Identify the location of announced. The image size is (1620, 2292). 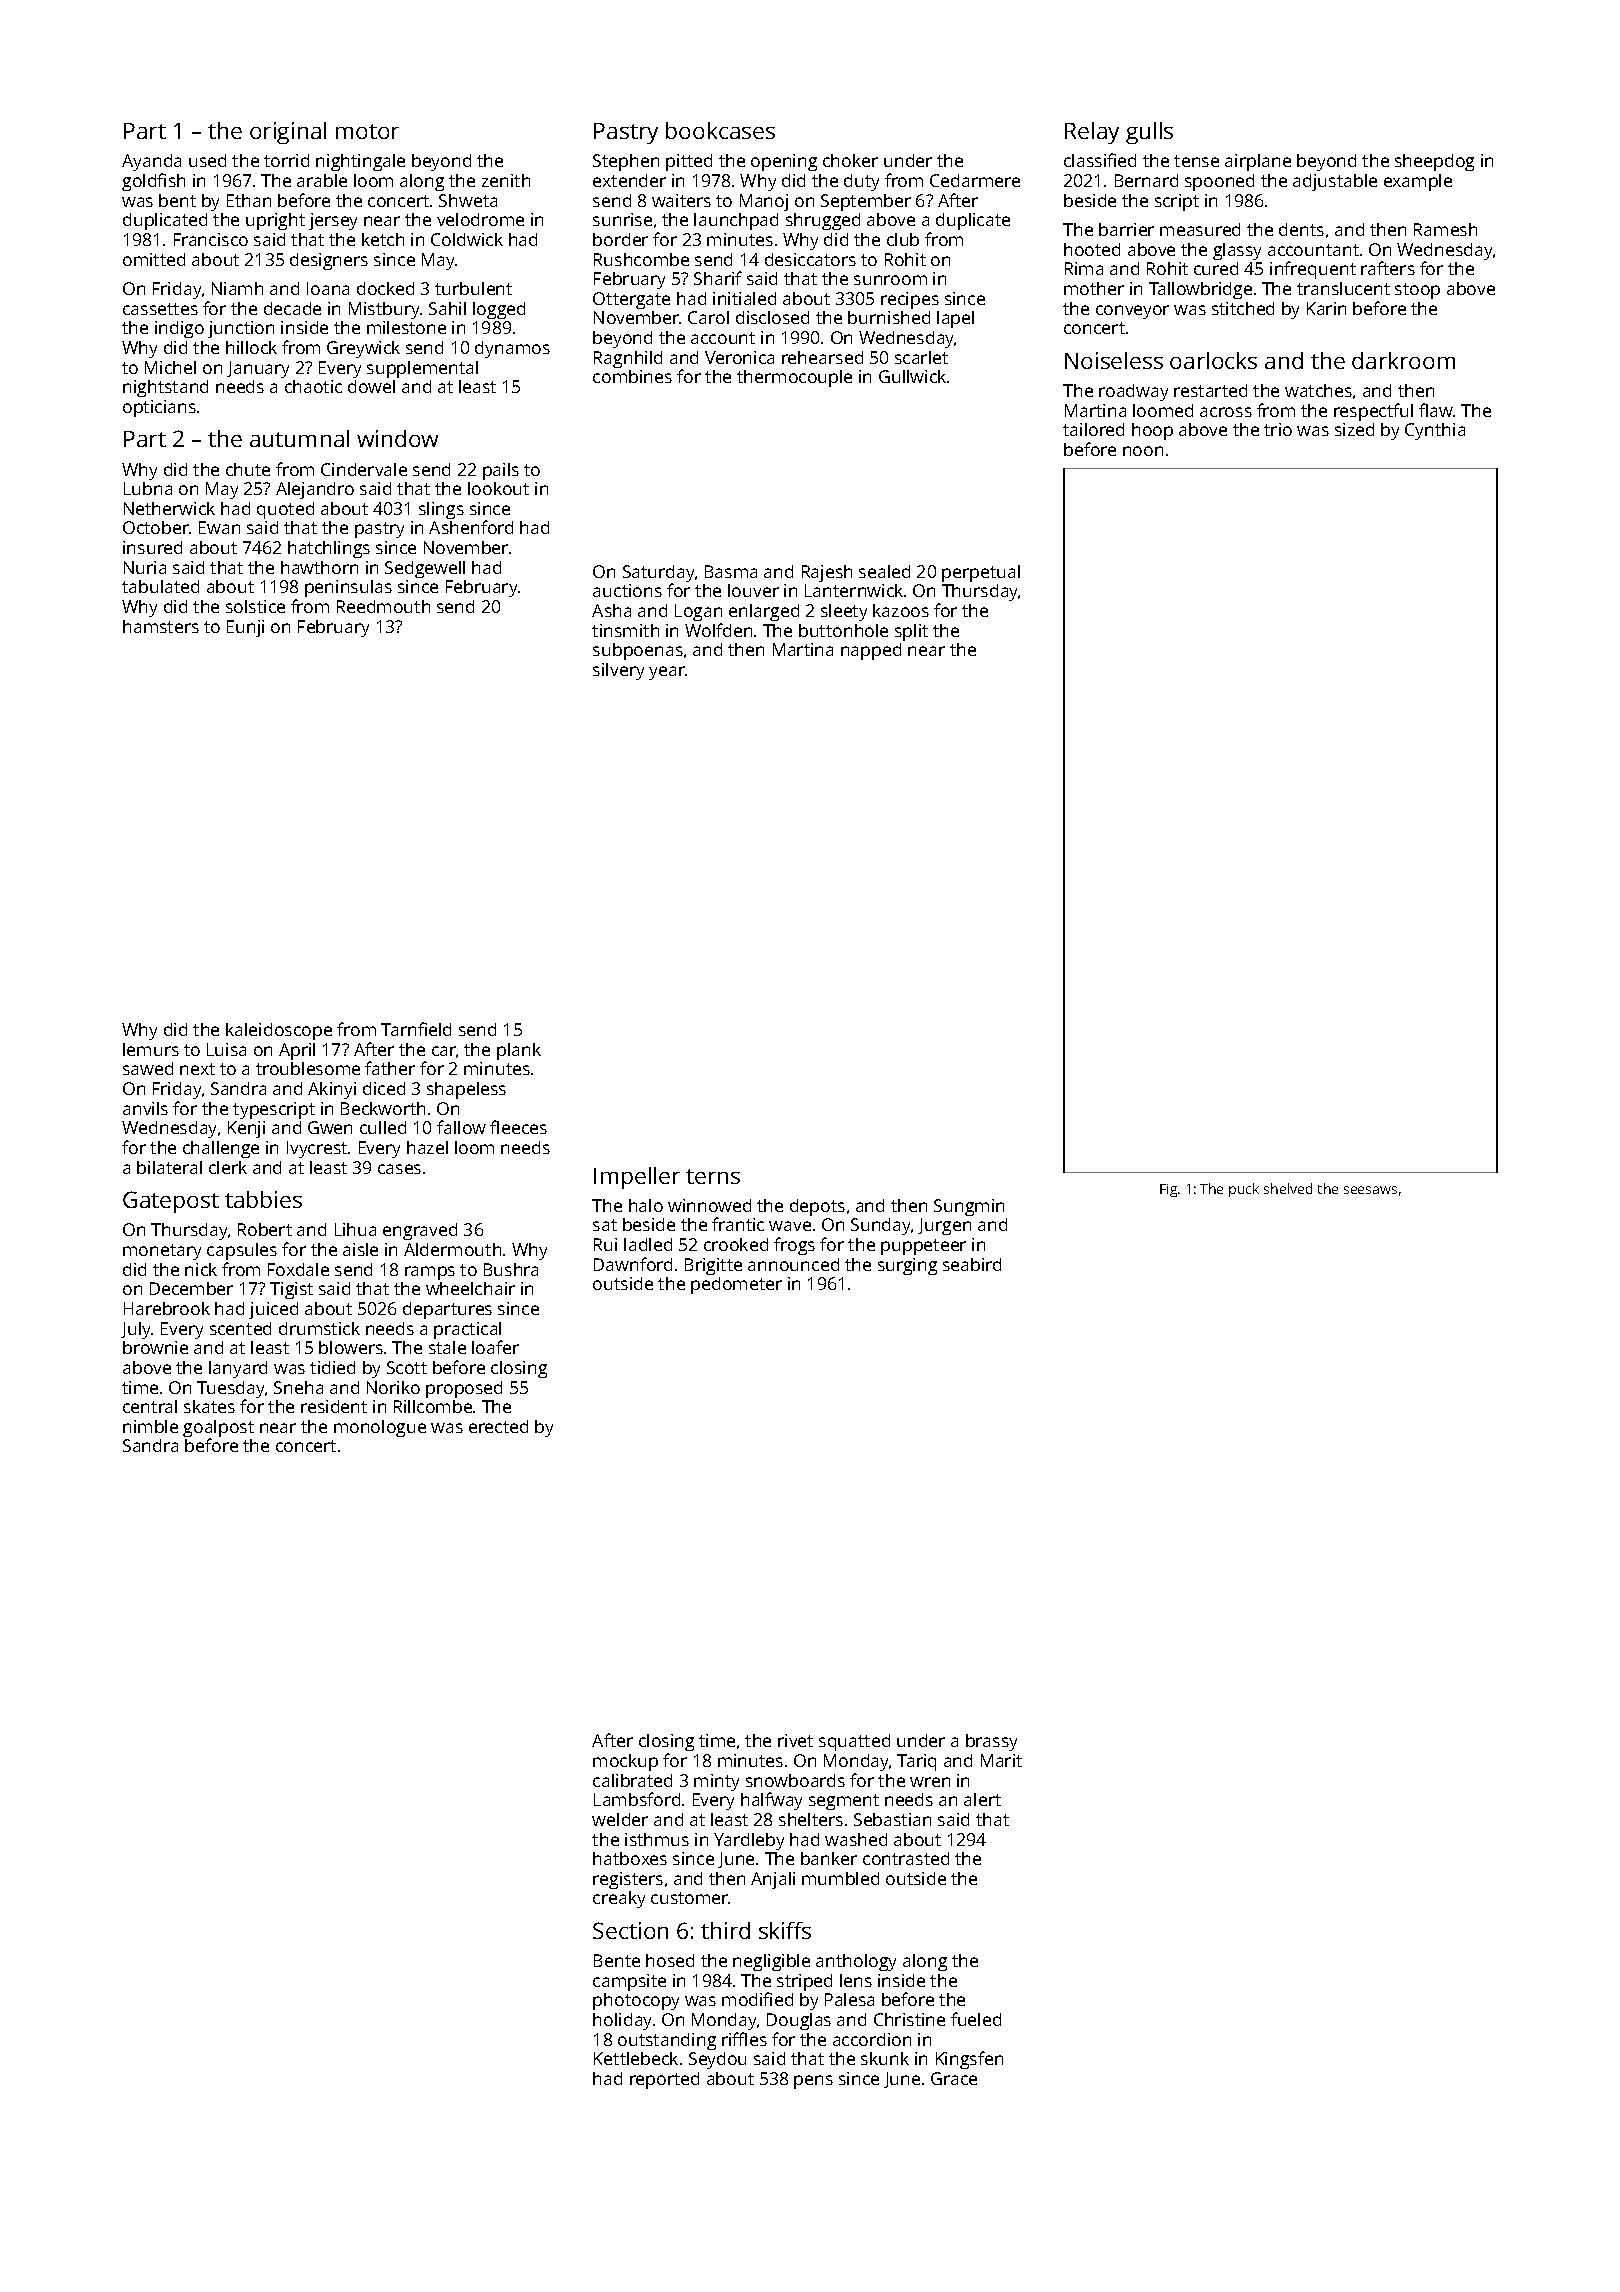
(793, 1264).
